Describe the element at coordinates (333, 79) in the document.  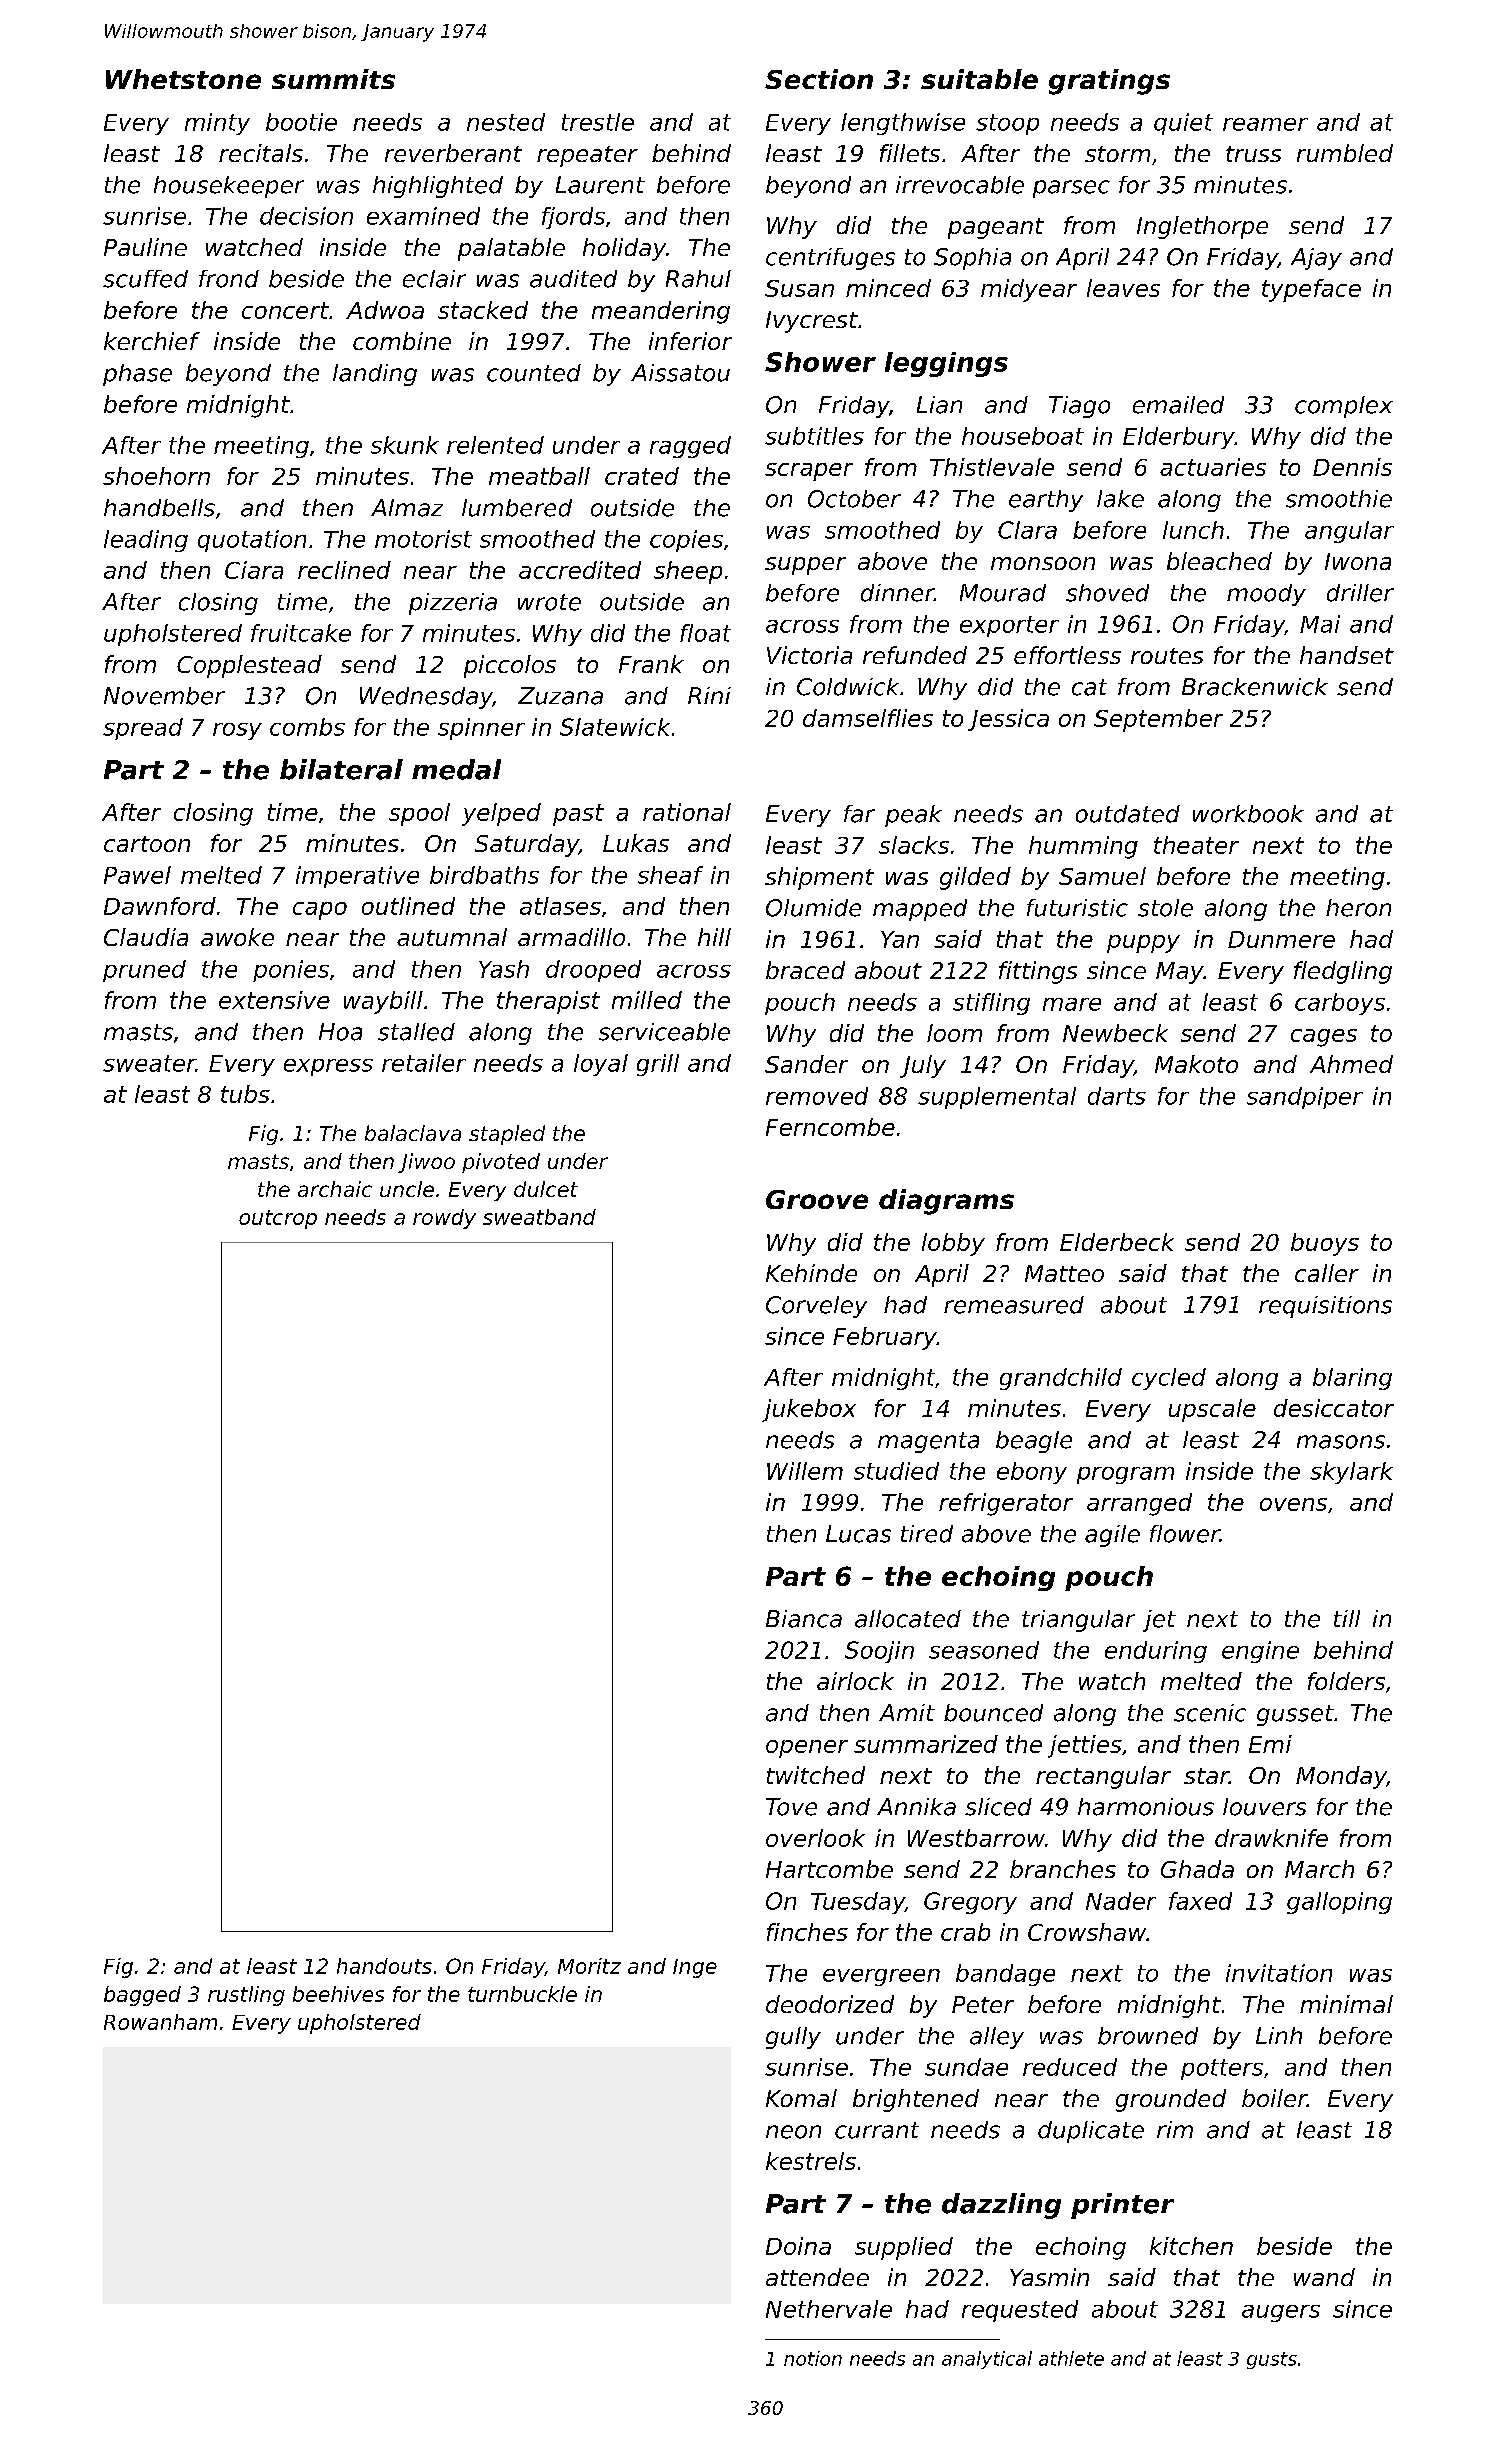
I see `summits` at that location.
